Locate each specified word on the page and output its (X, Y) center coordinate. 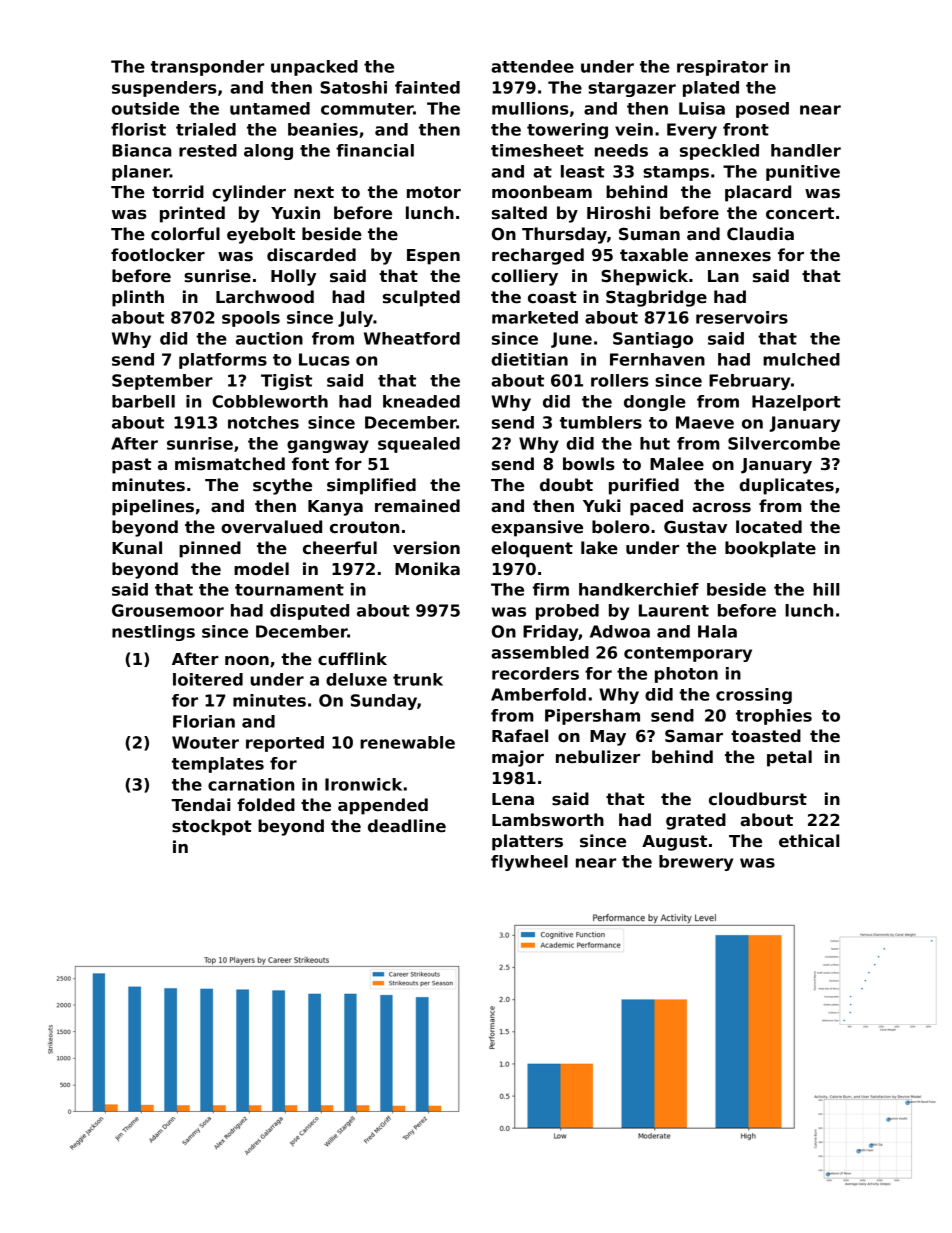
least (583, 171)
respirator (722, 68)
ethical (809, 841)
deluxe (356, 679)
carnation (251, 784)
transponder (207, 68)
